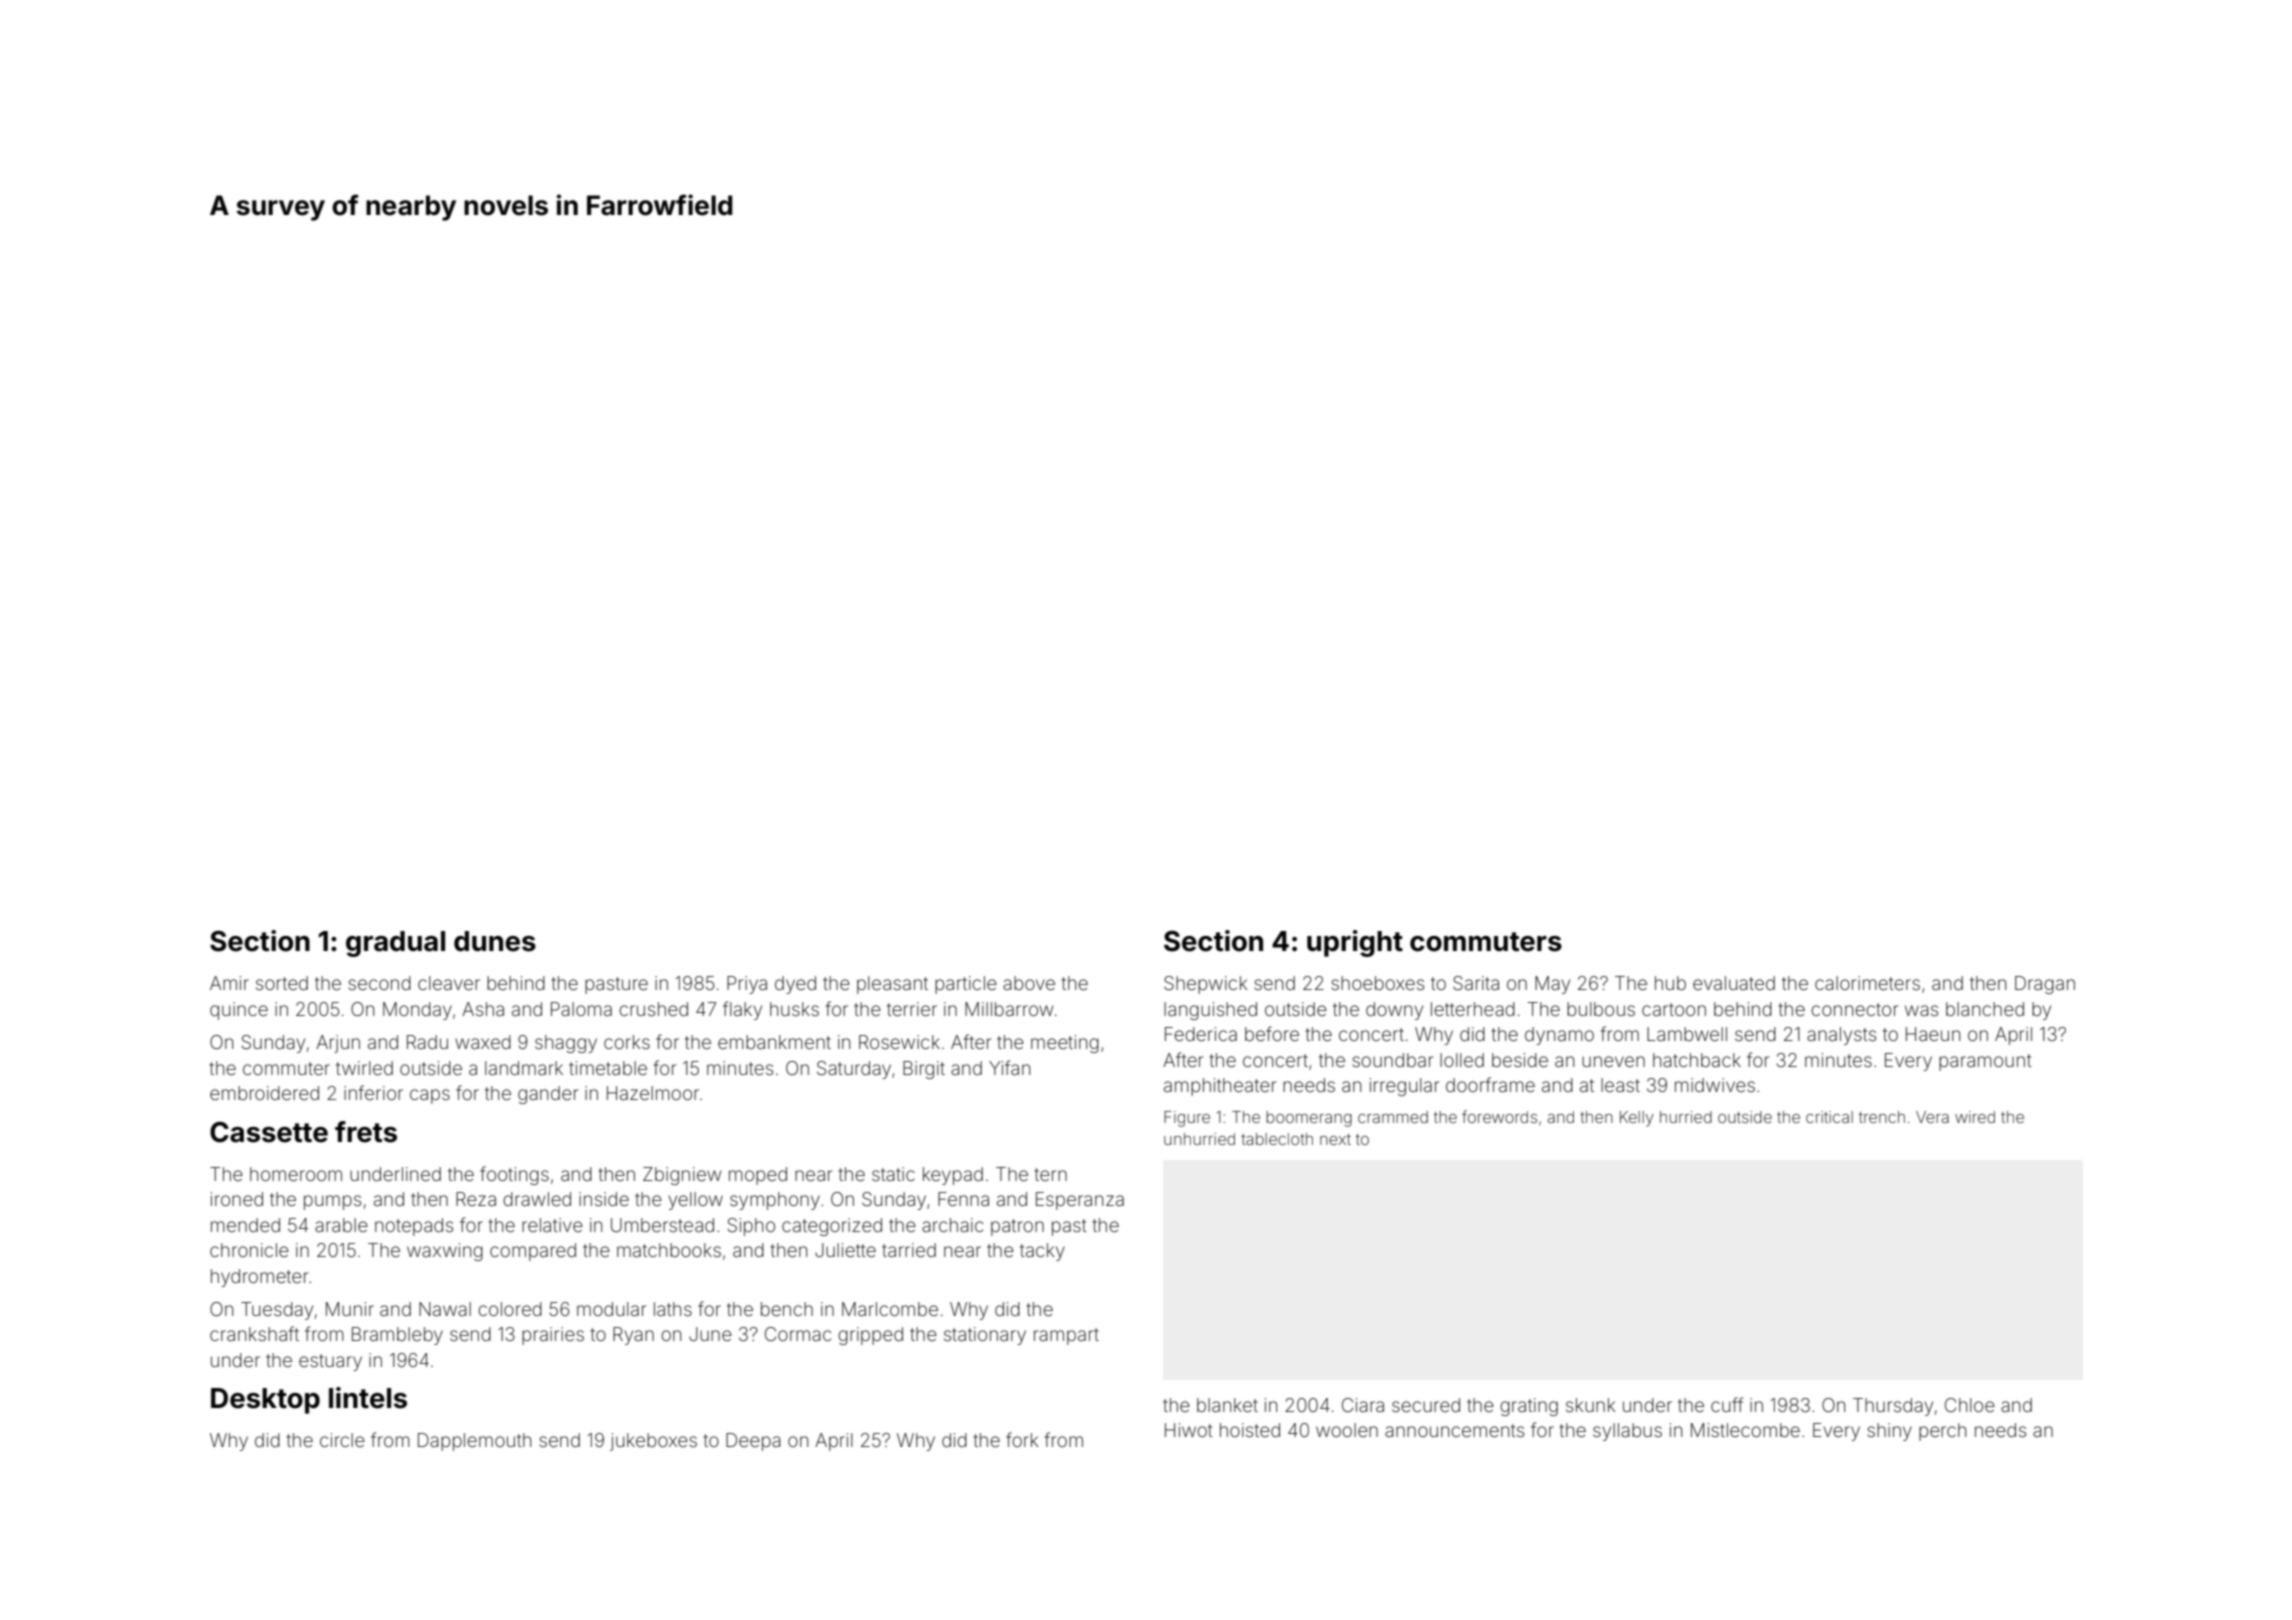  What do you see at coordinates (1029, 983) in the page?
I see `above` at bounding box center [1029, 983].
